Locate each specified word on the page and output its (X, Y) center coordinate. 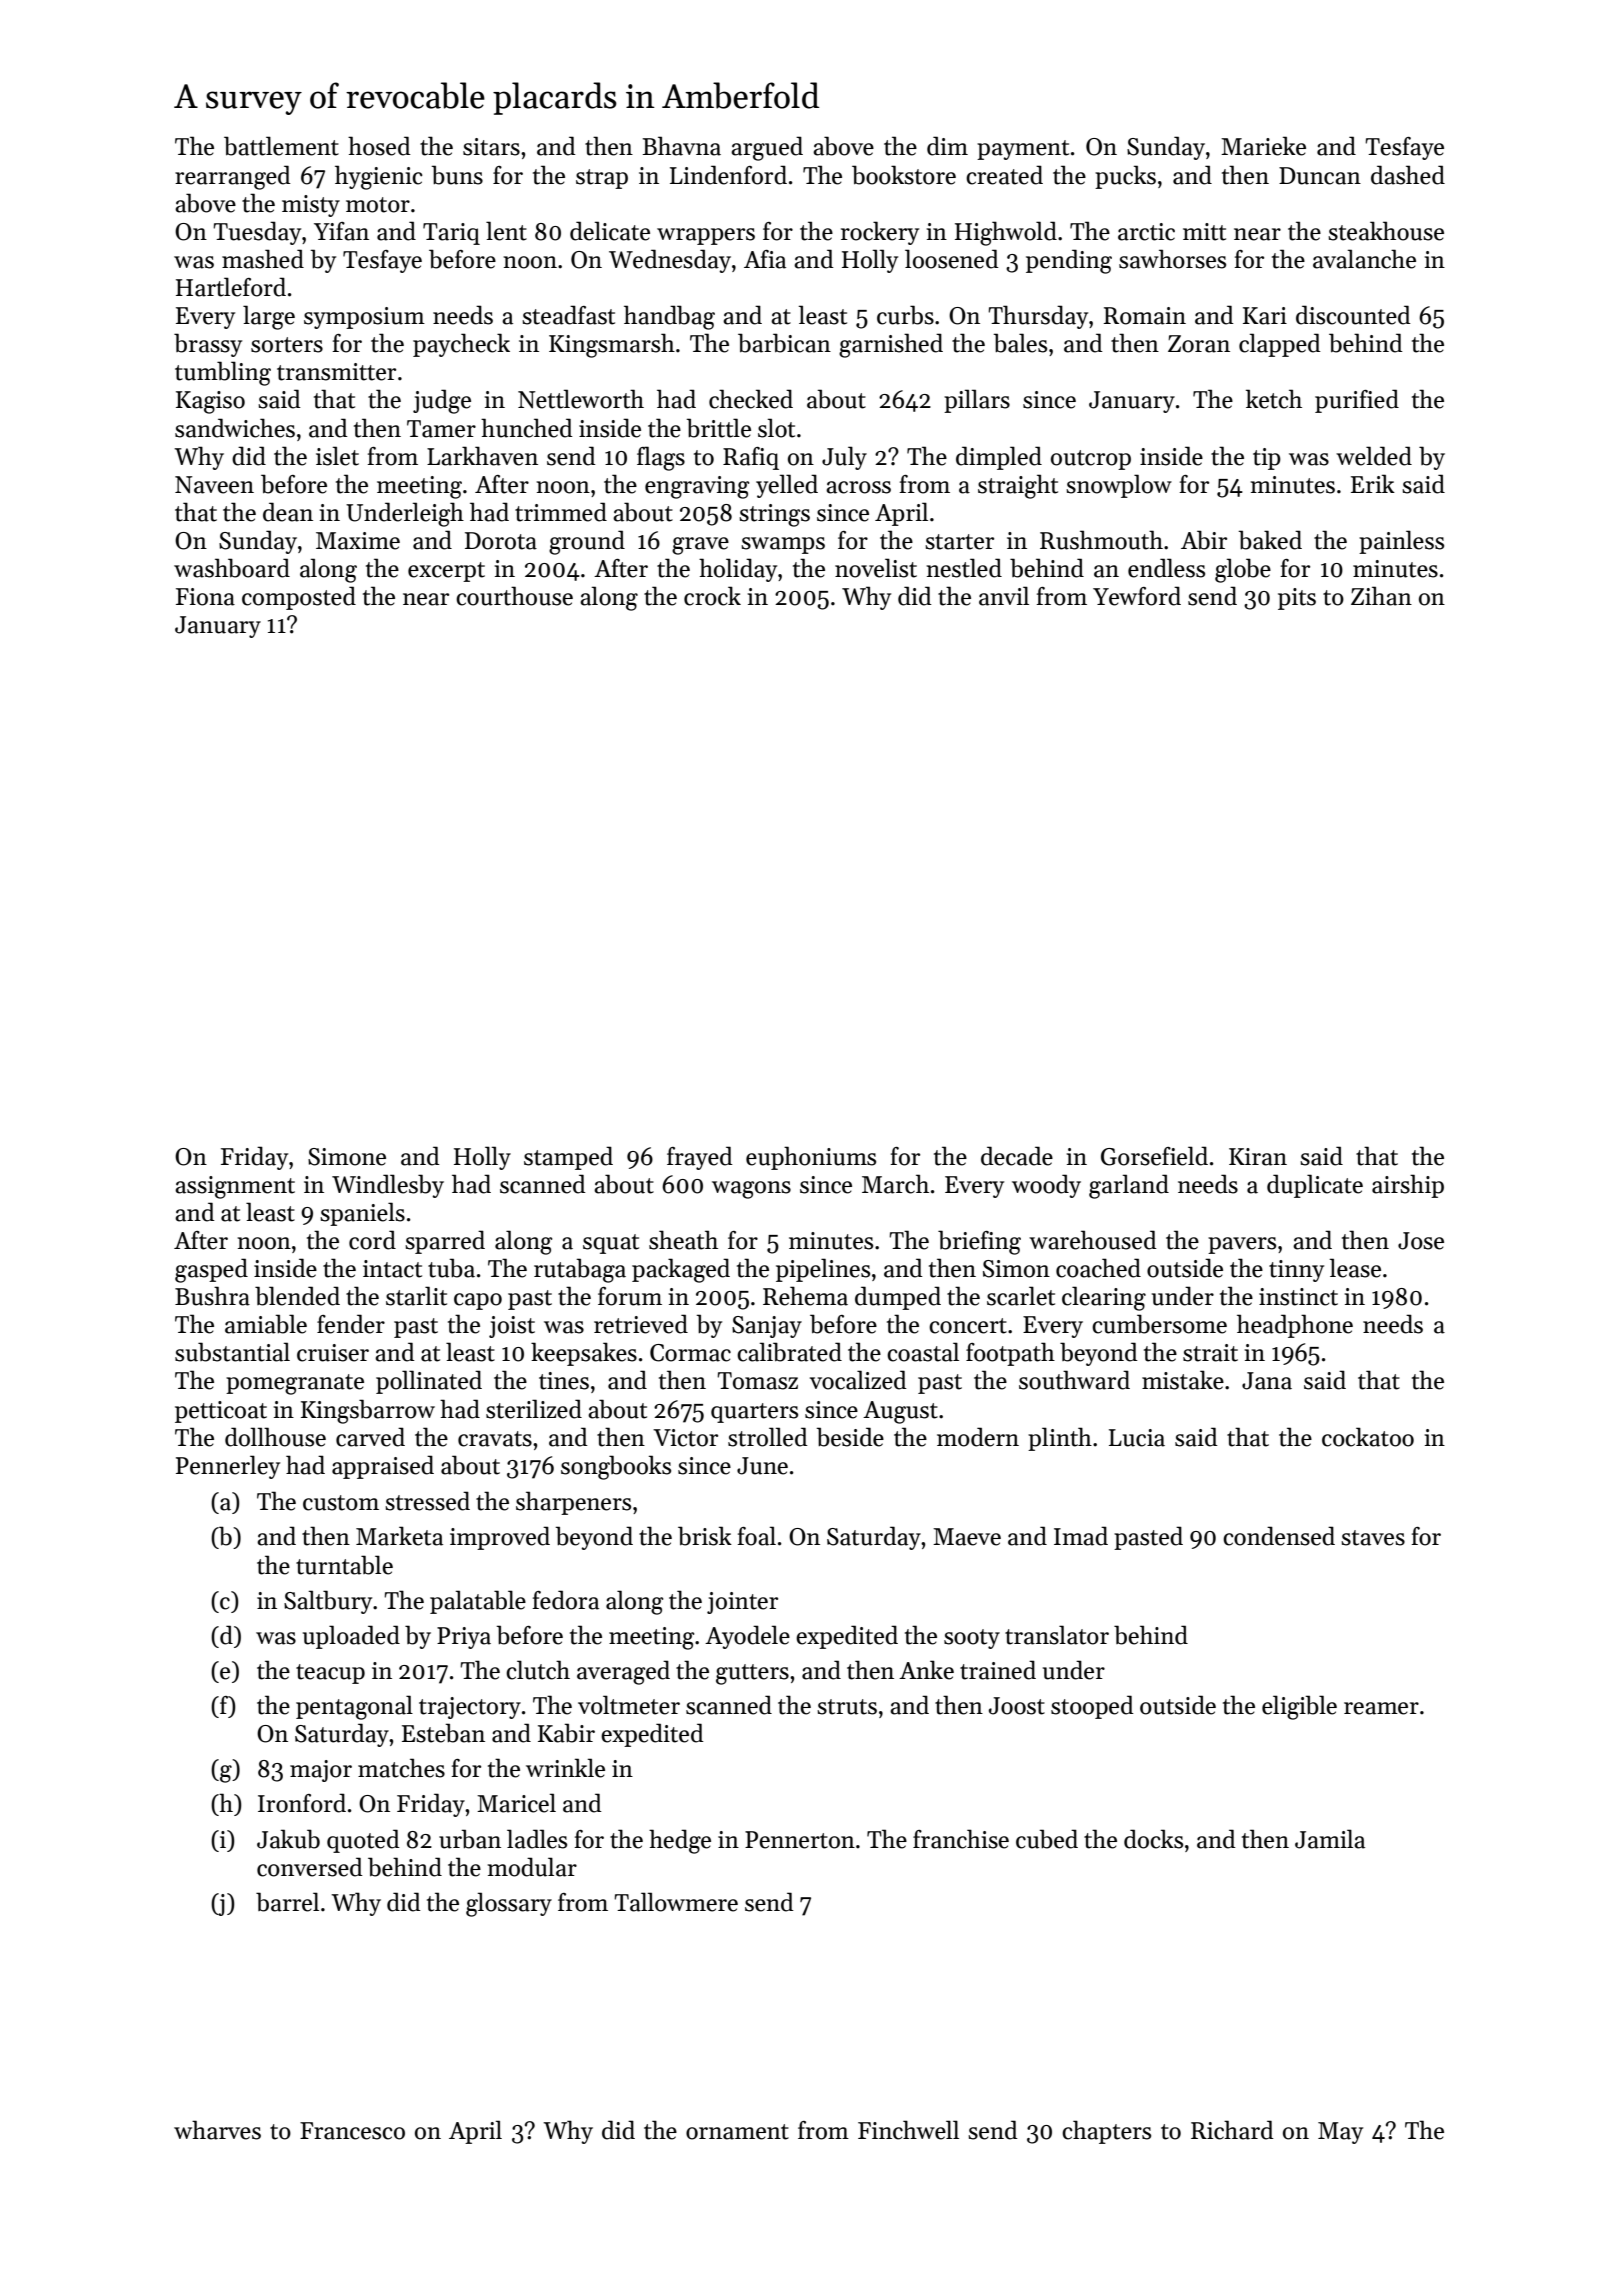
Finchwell (908, 2130)
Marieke (1263, 146)
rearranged (233, 177)
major (321, 1771)
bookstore (904, 175)
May (1340, 2133)
